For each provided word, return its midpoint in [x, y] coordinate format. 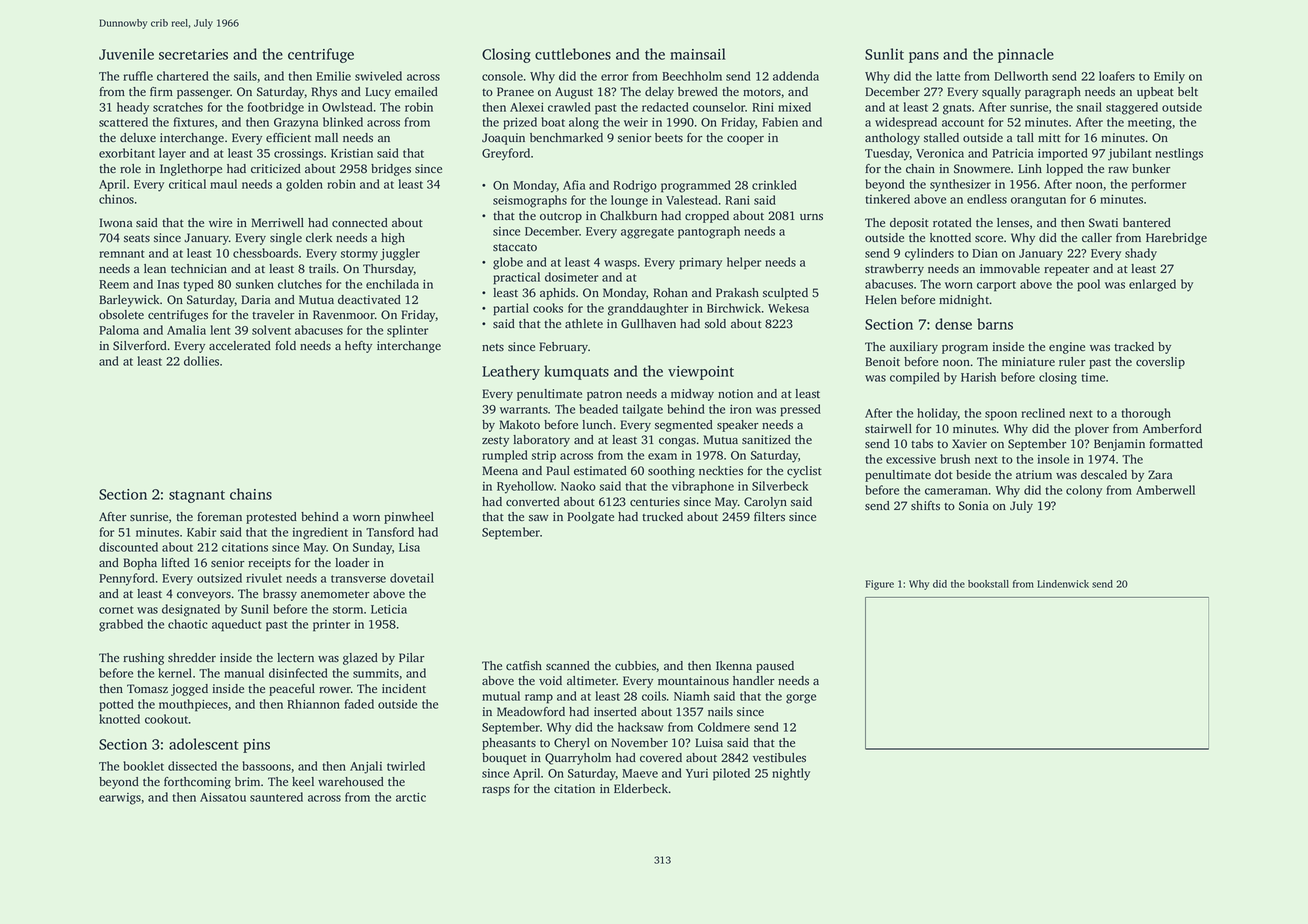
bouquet [504, 759]
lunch [597, 424]
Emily [1169, 77]
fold [285, 346]
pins [256, 746]
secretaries [193, 54]
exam [662, 456]
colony [1084, 491]
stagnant [197, 496]
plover [1092, 430]
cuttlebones [573, 54]
